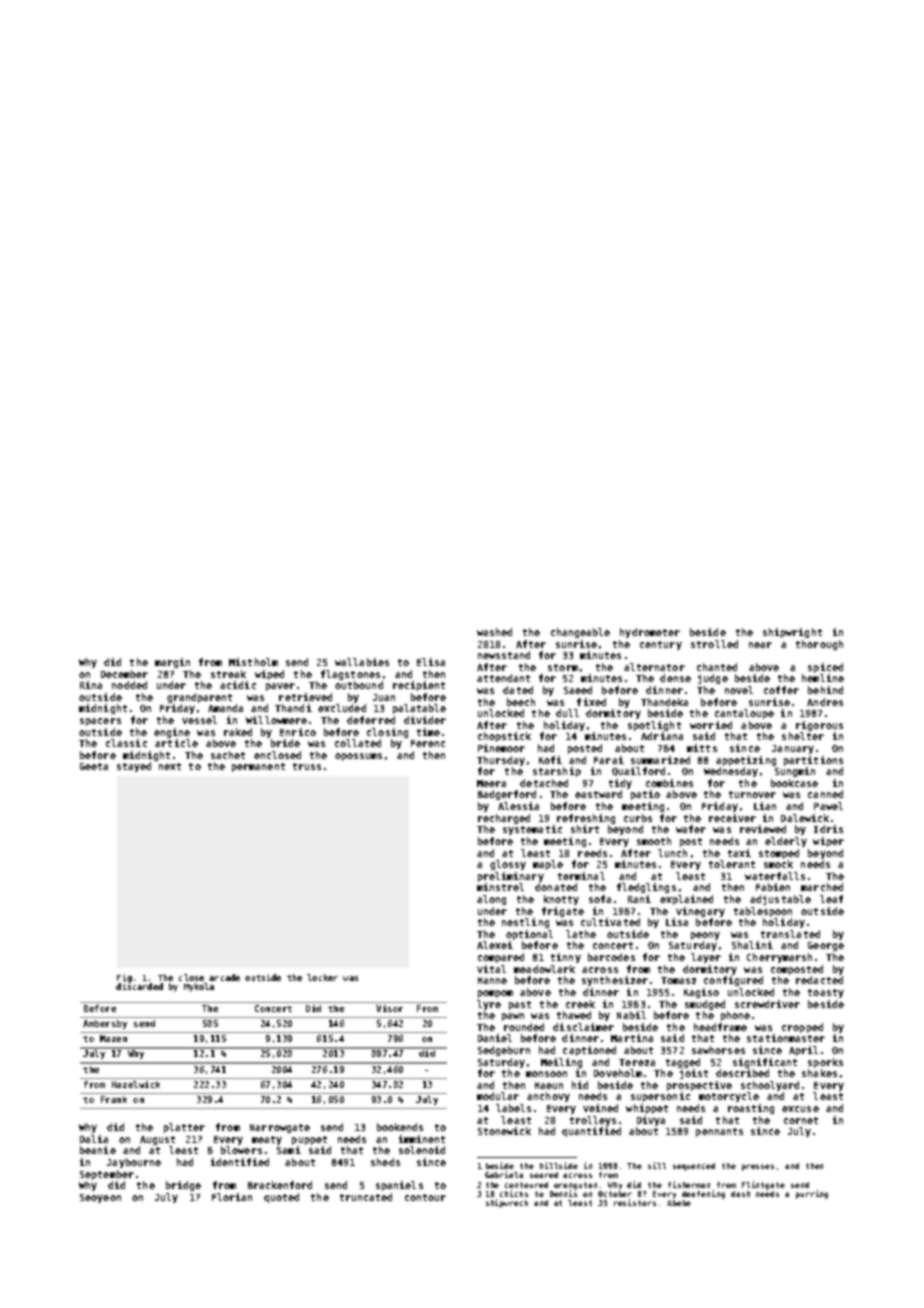 This screenshot has width=924, height=1308. What do you see at coordinates (826, 946) in the screenshot?
I see `George` at bounding box center [826, 946].
